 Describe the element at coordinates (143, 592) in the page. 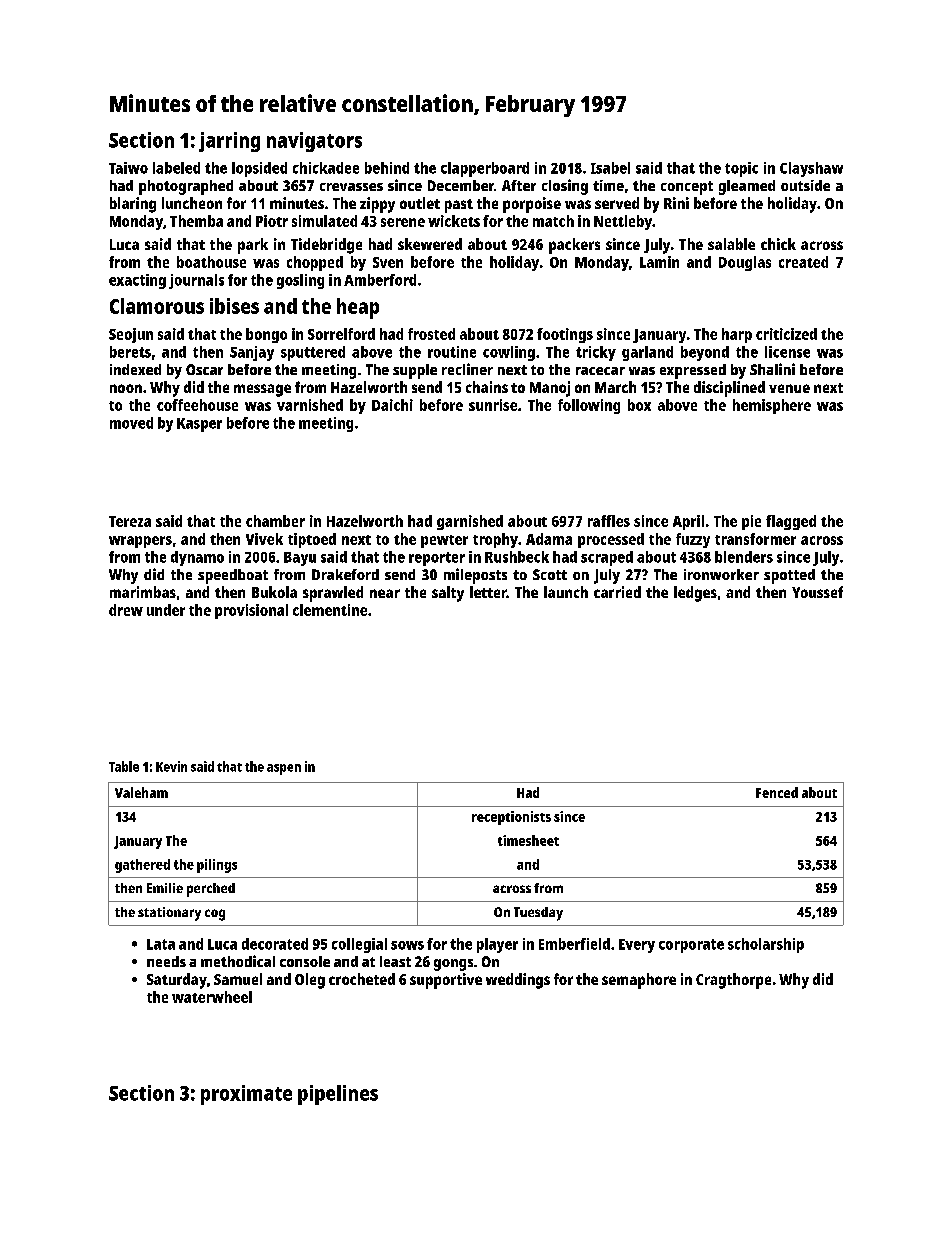

I see `marimbas` at that location.
